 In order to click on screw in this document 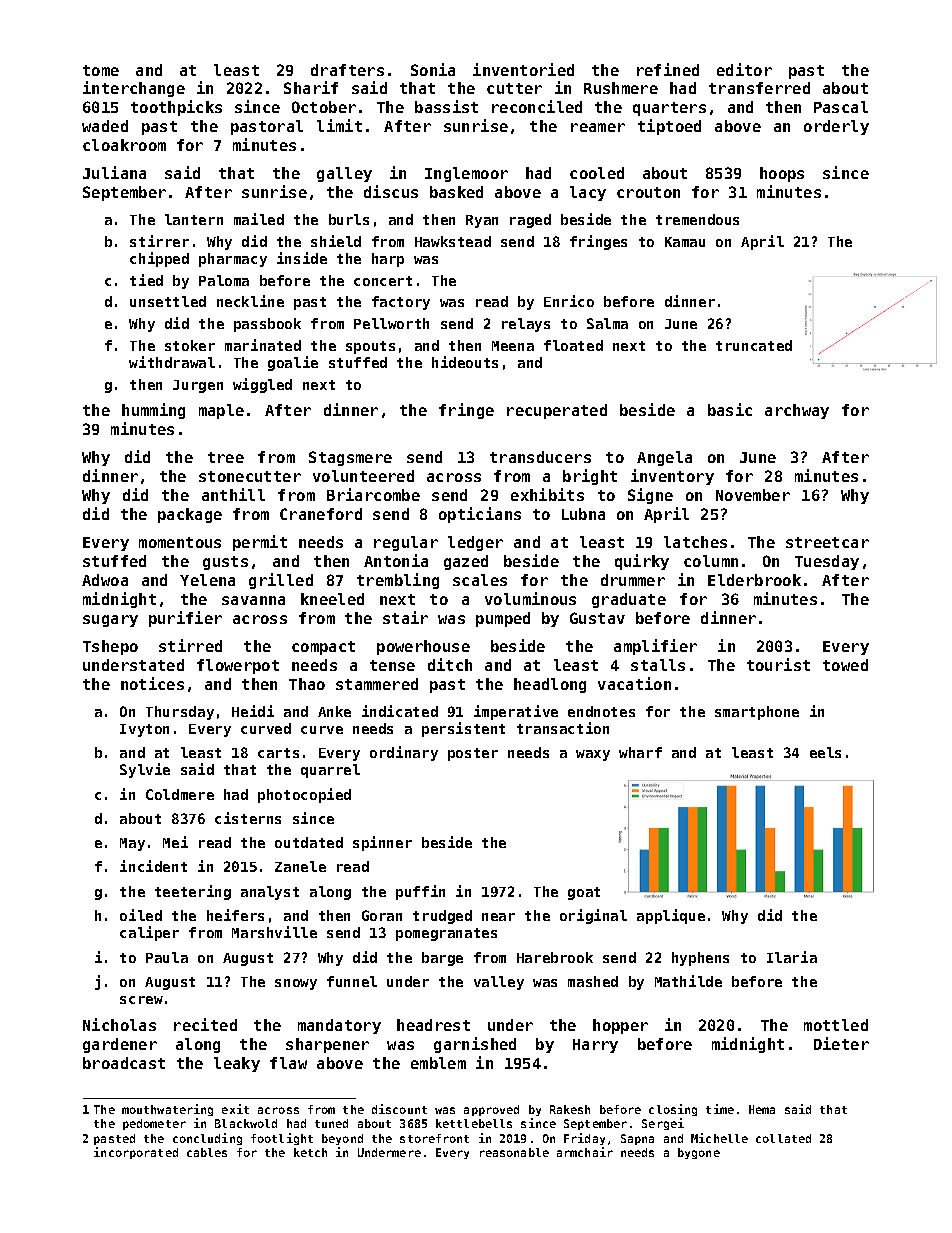, I will do `click(141, 1000)`.
